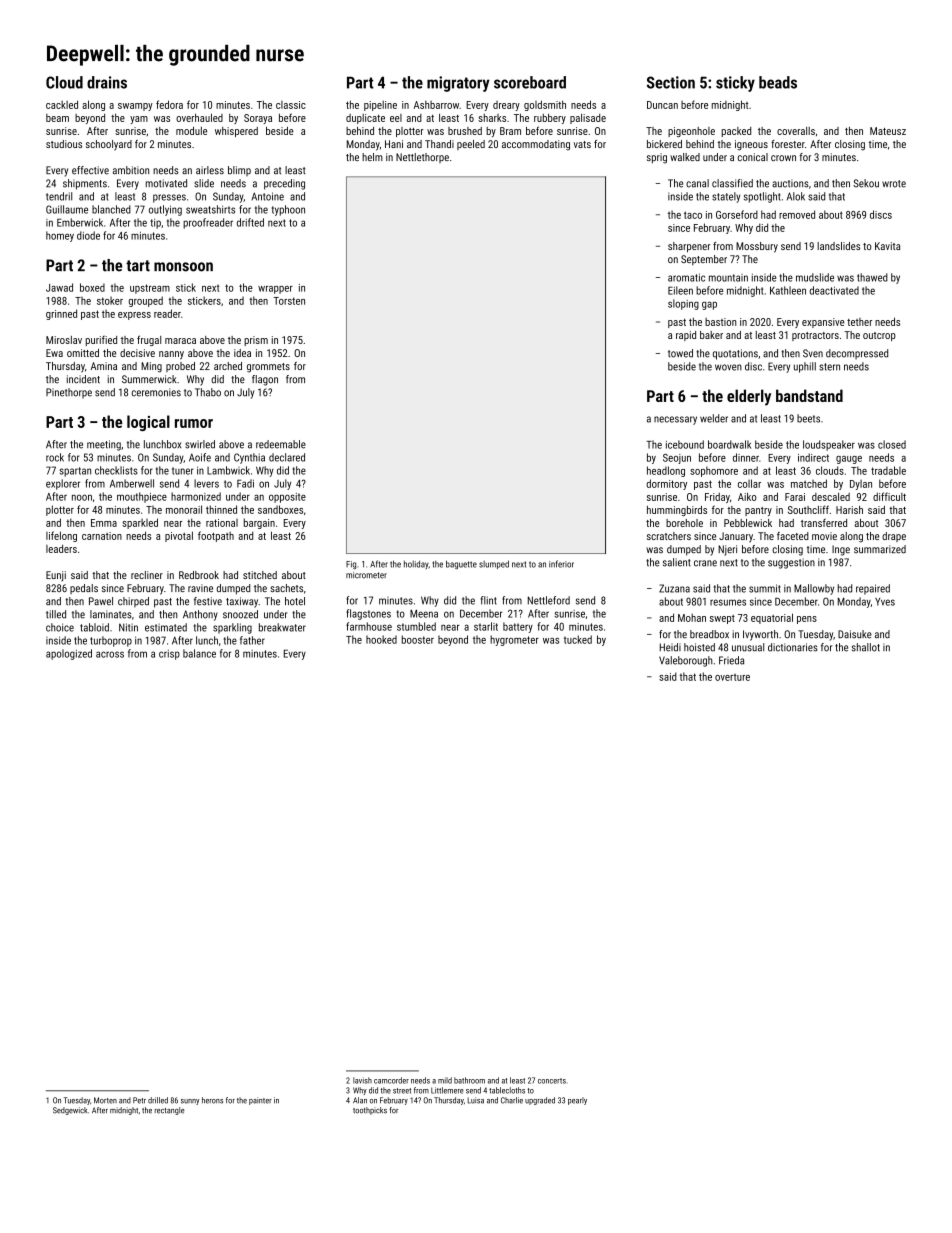 The image size is (952, 1233). What do you see at coordinates (514, 640) in the screenshot?
I see `hygrometer` at bounding box center [514, 640].
